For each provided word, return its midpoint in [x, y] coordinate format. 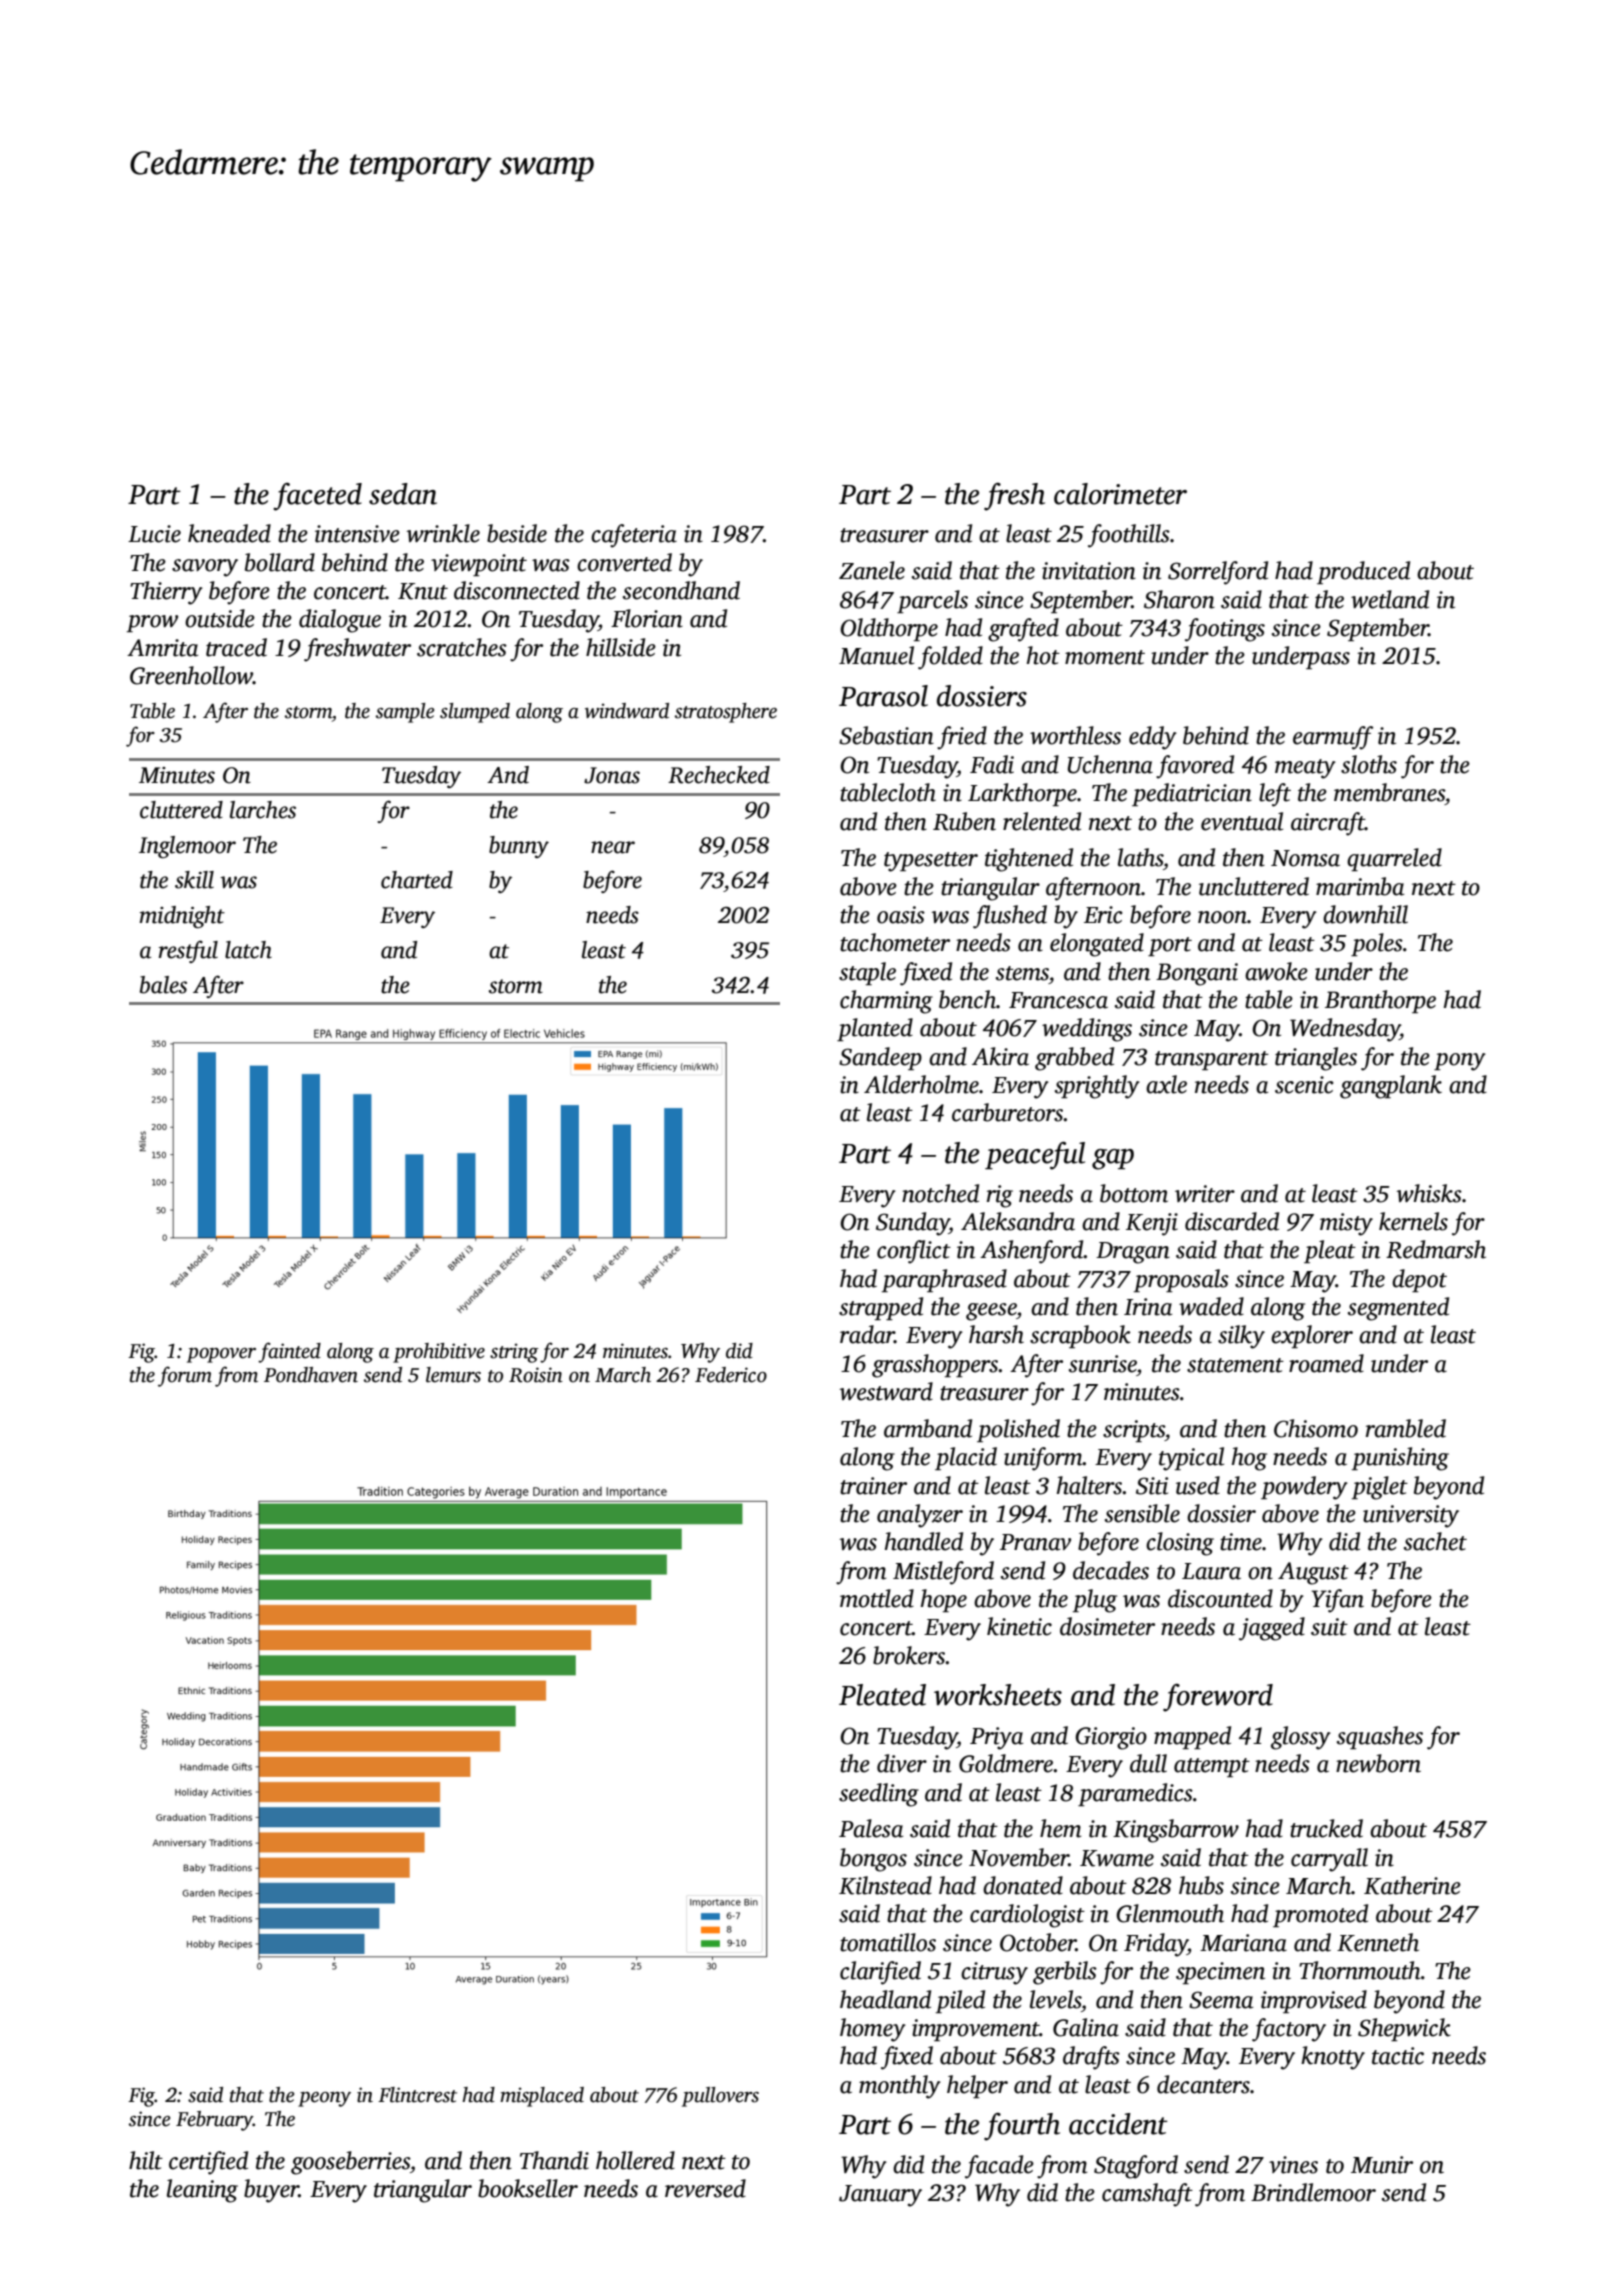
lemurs [453, 1375]
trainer [873, 1486]
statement [1235, 1365]
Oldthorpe [889, 629]
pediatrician [1192, 794]
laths [1140, 857]
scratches [462, 647]
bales [163, 985]
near [613, 847]
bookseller [528, 2188]
